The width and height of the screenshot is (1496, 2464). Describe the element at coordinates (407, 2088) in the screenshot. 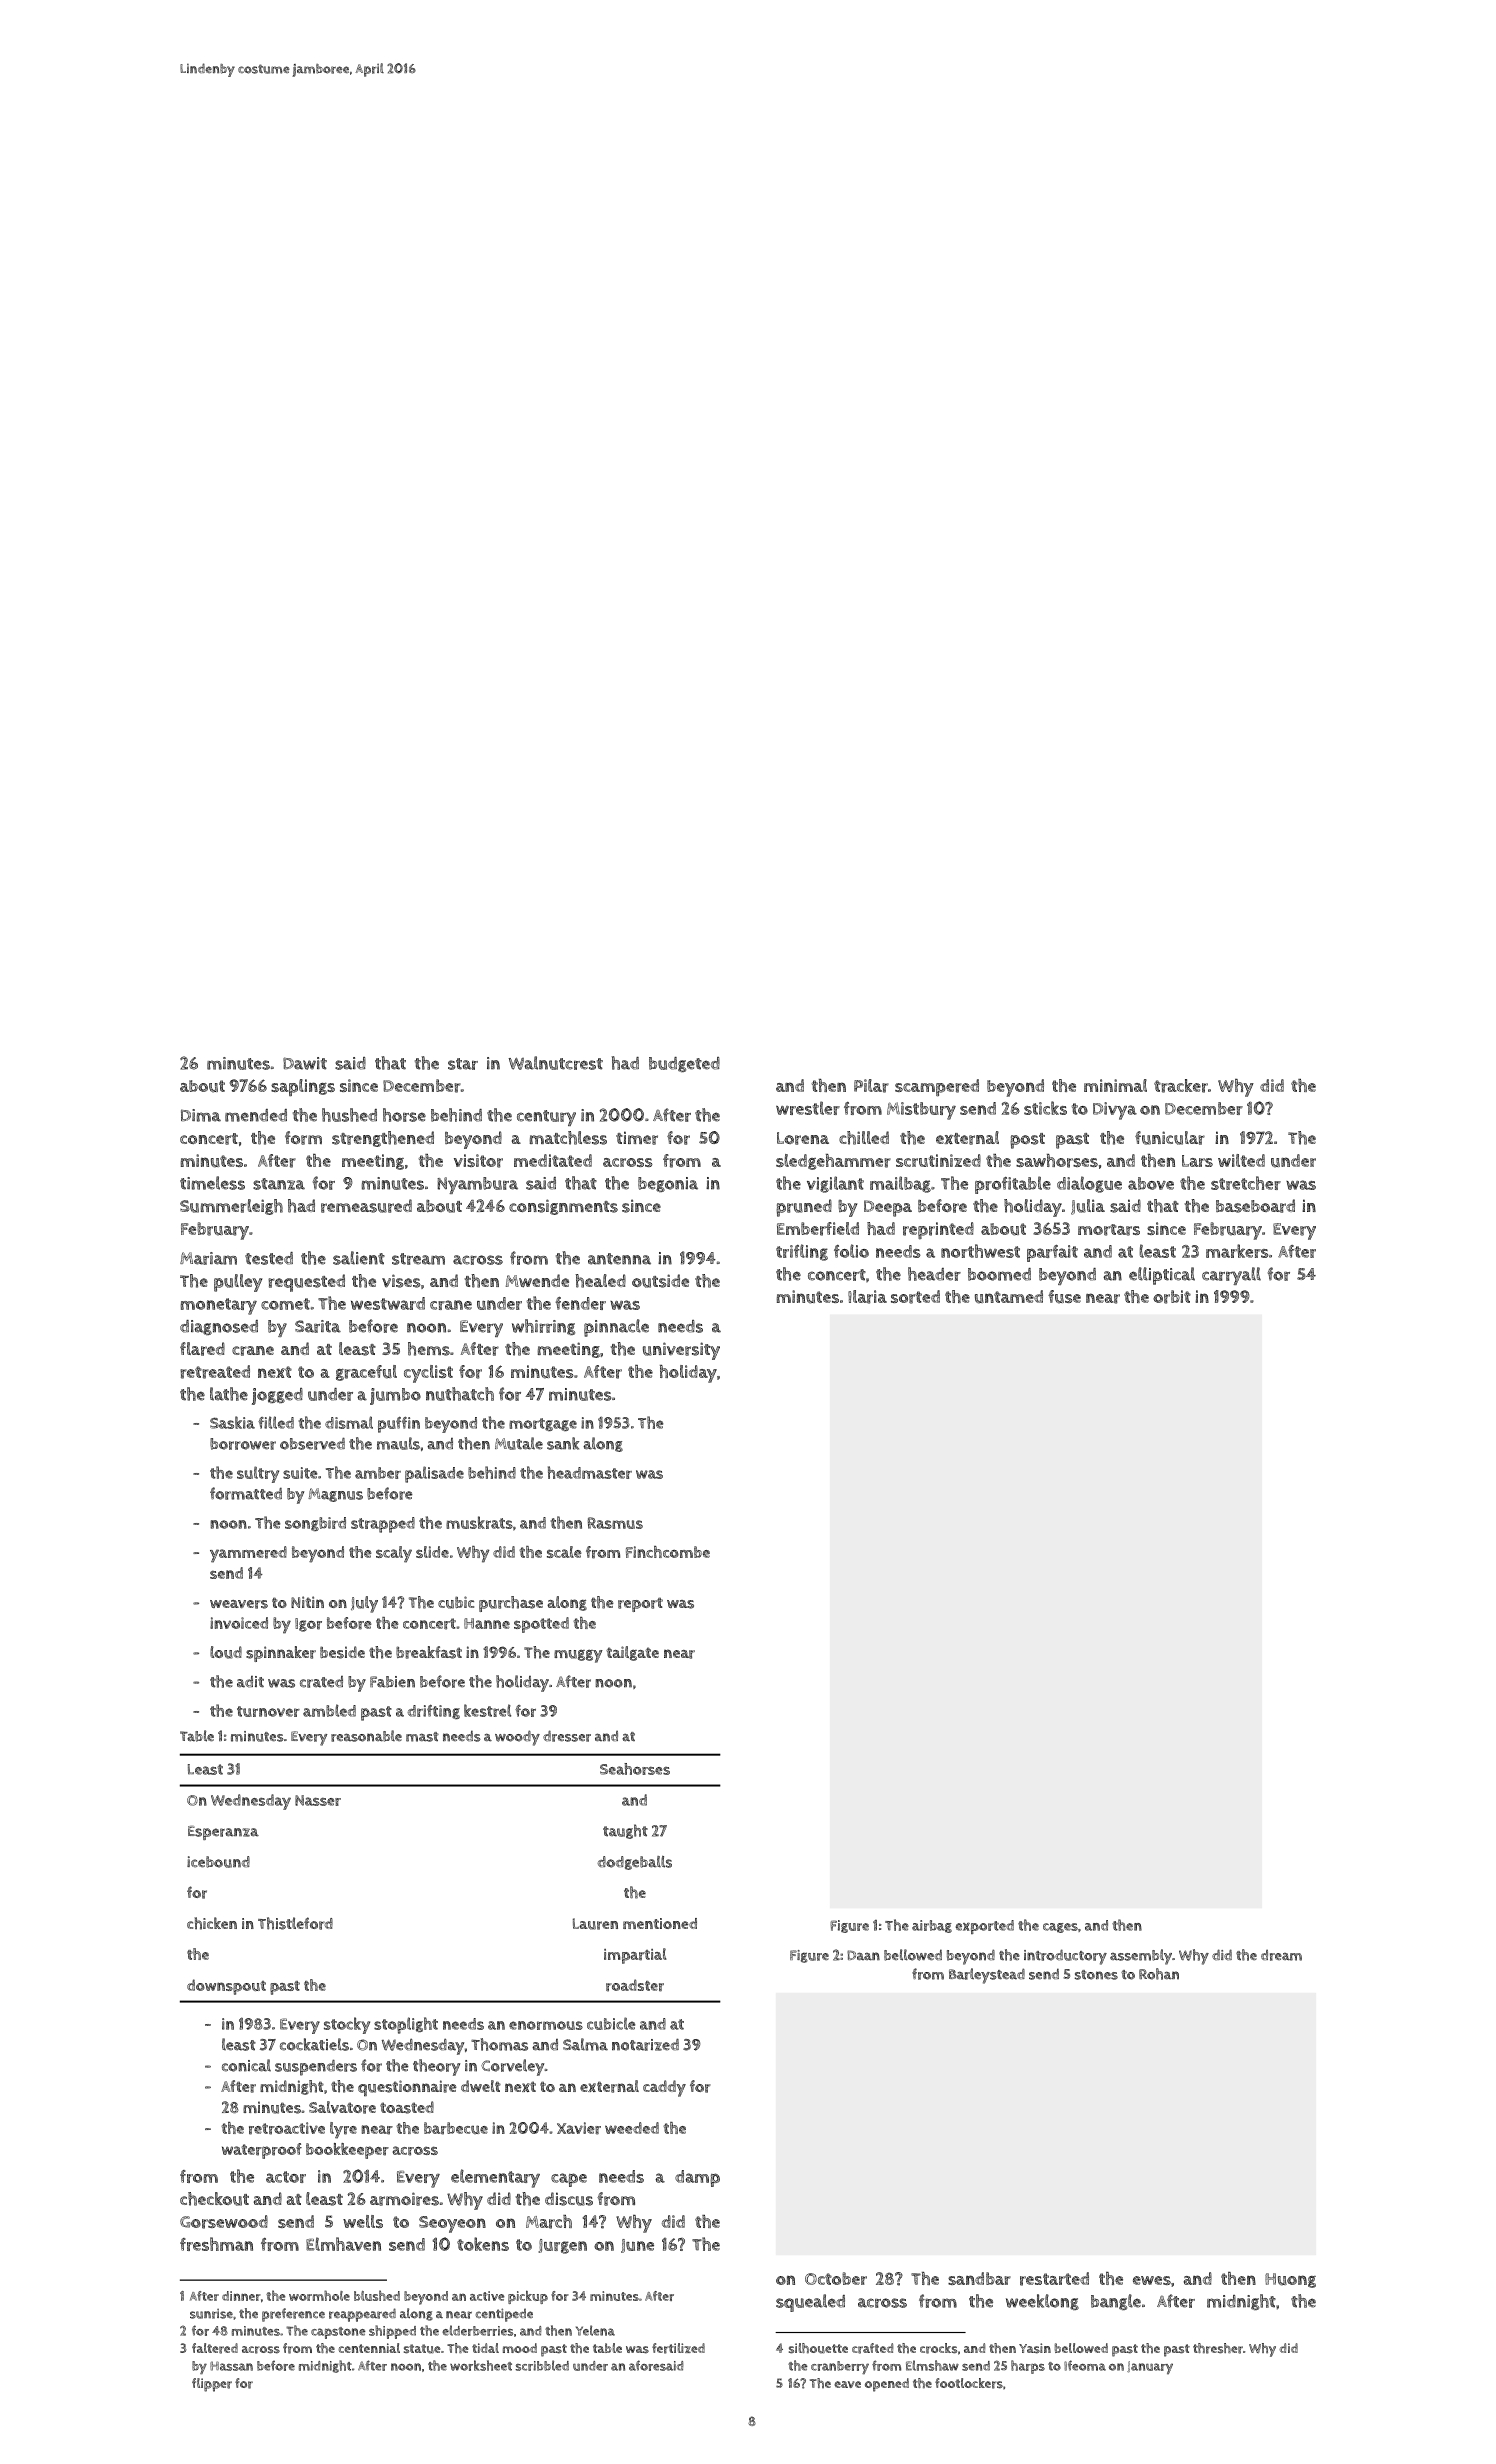

I see `questionnaire` at that location.
